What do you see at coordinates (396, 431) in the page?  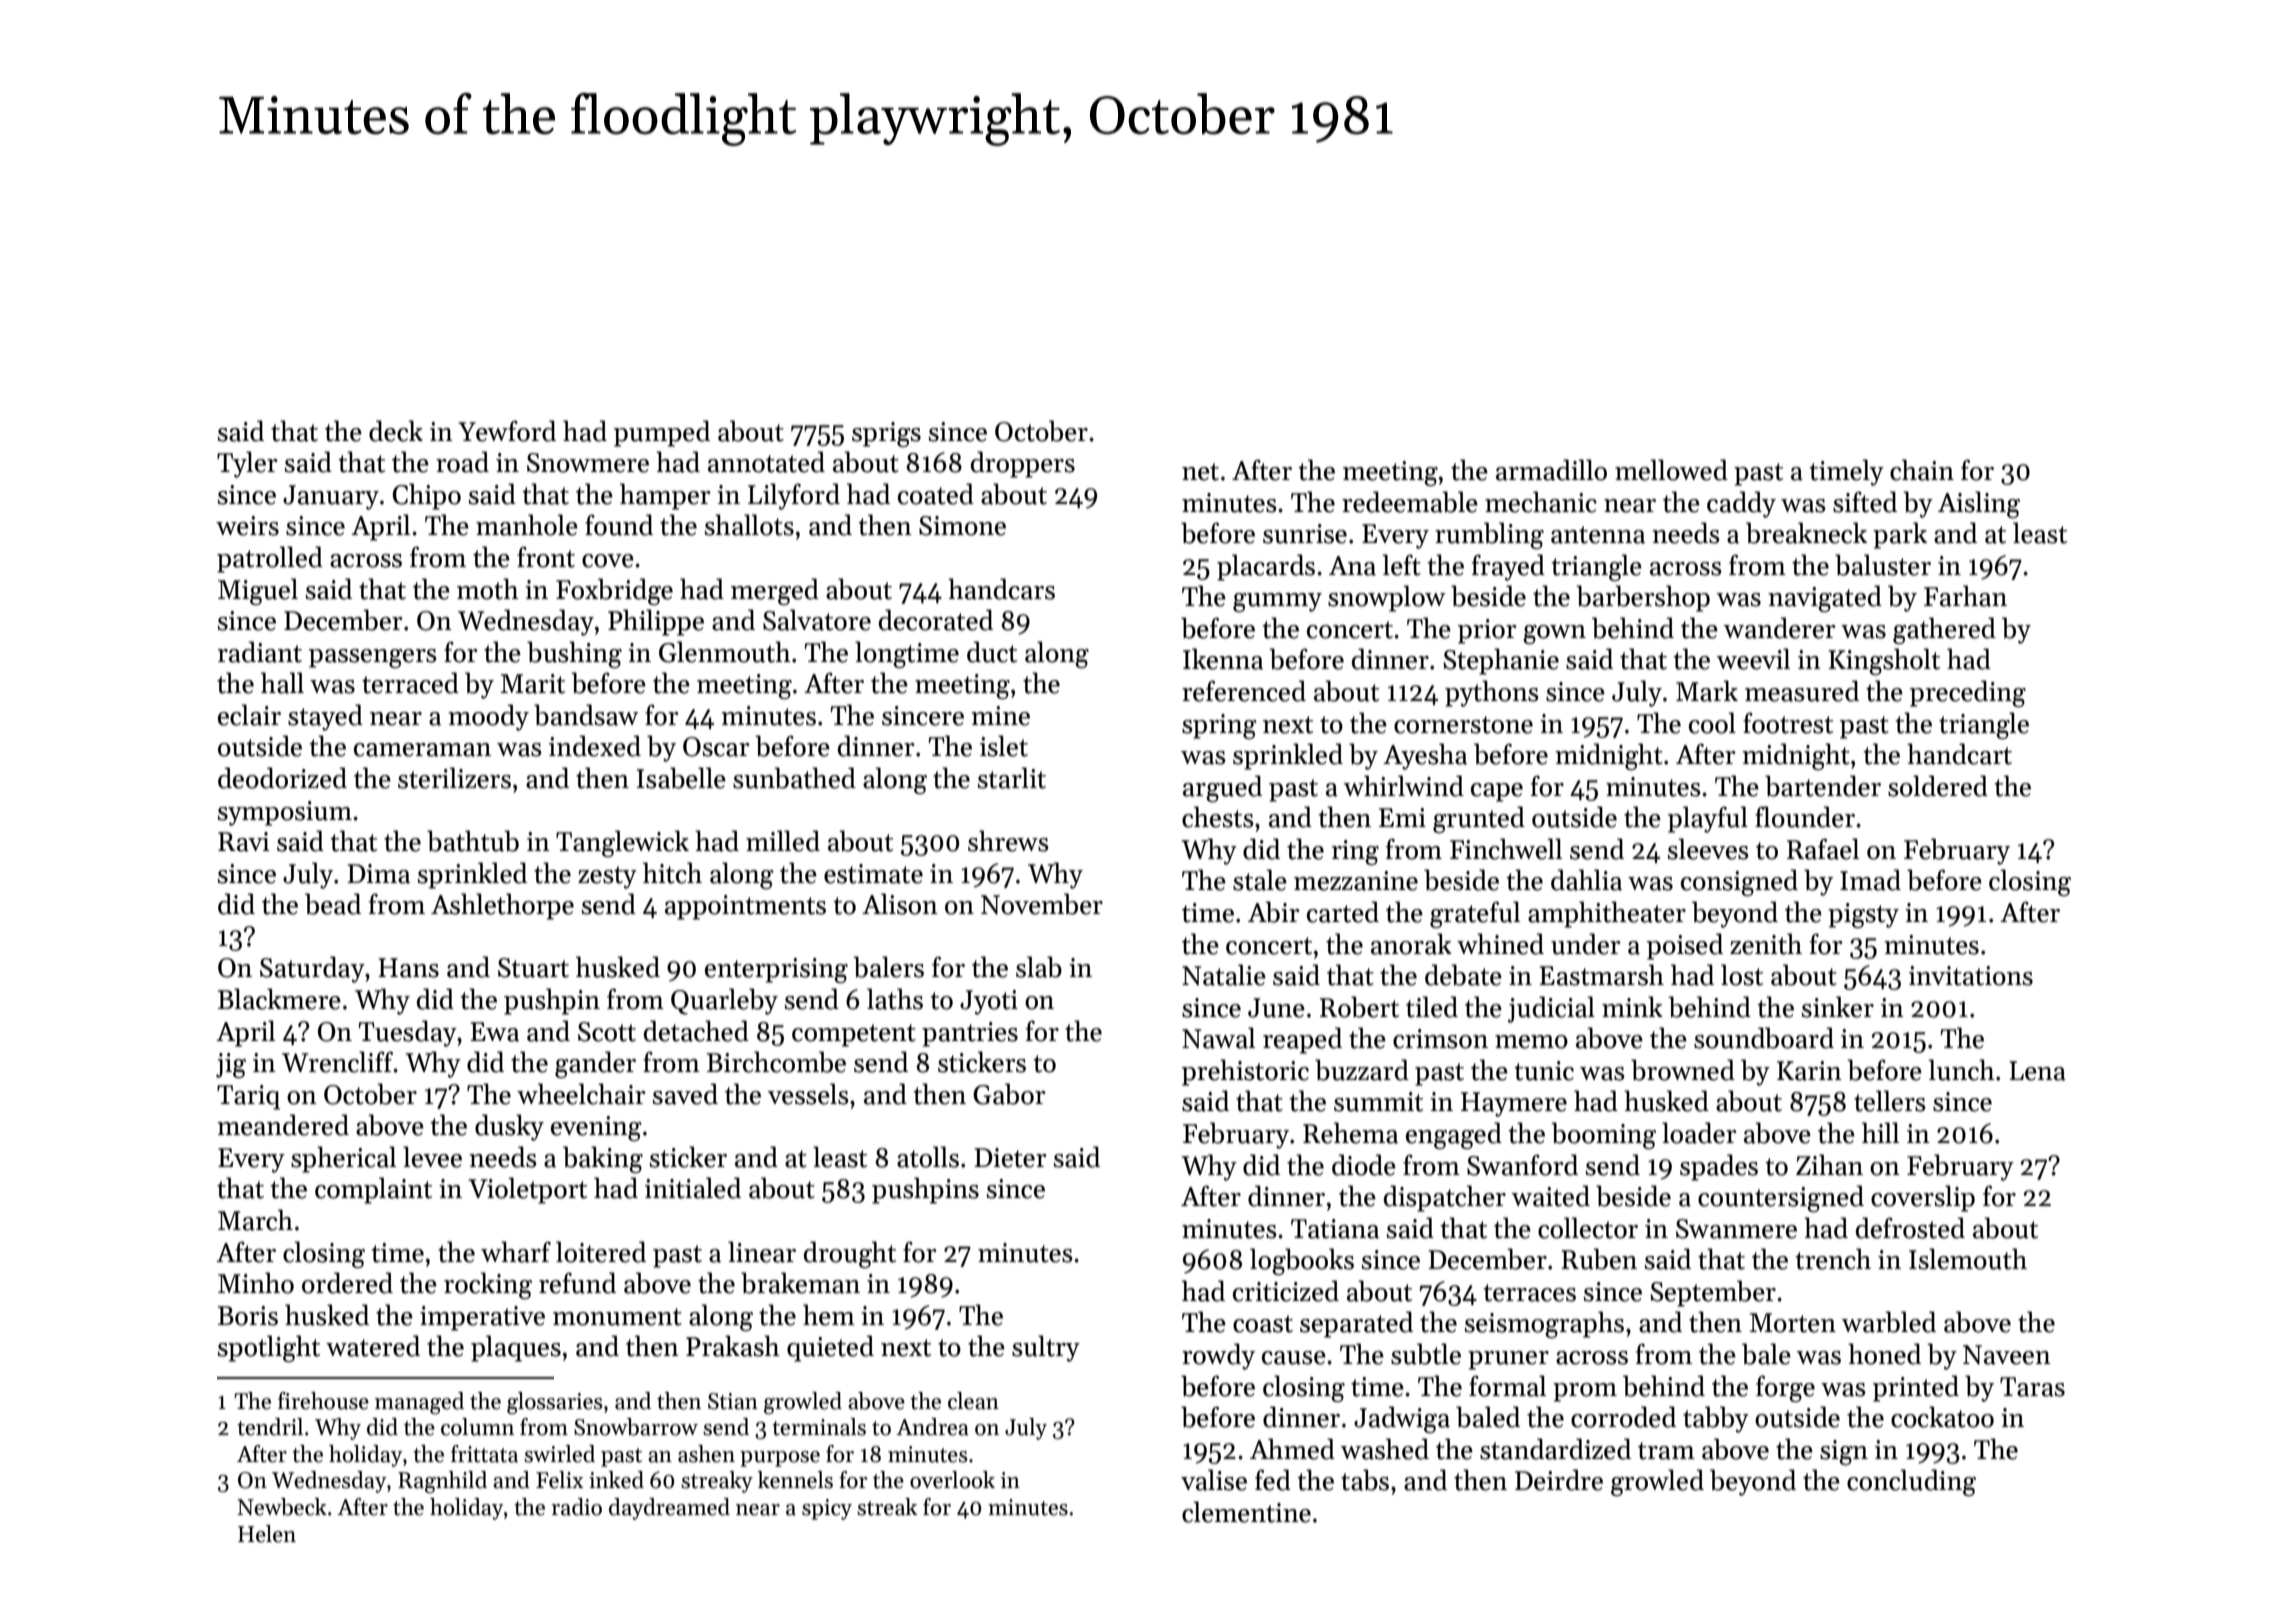 I see `deck` at bounding box center [396, 431].
